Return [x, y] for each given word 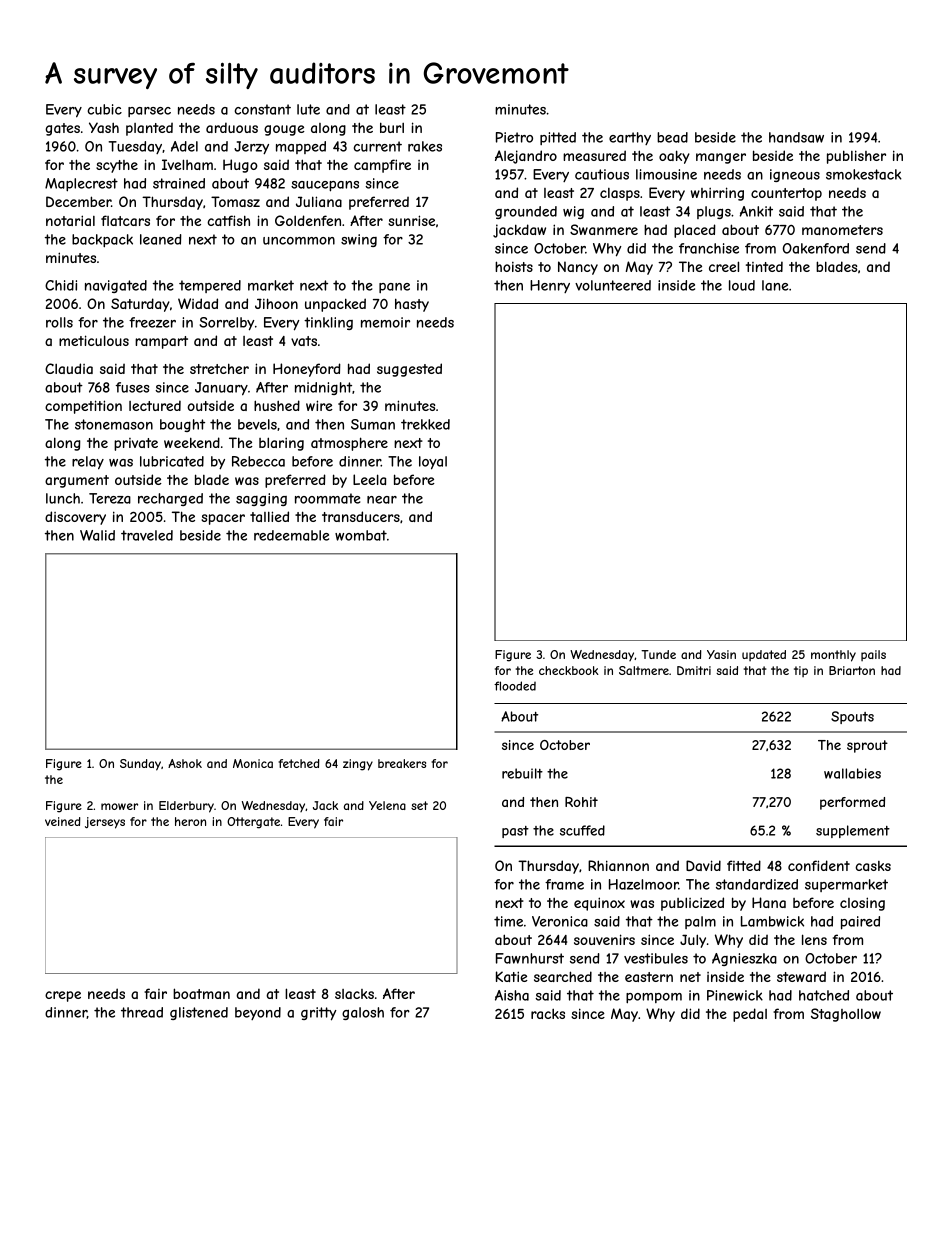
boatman [201, 993]
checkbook [569, 670]
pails [873, 655]
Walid [97, 535]
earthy [630, 138]
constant [262, 109]
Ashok [185, 763]
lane [775, 285]
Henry [550, 286]
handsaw [796, 137]
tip [801, 671]
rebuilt [522, 773]
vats [304, 341]
